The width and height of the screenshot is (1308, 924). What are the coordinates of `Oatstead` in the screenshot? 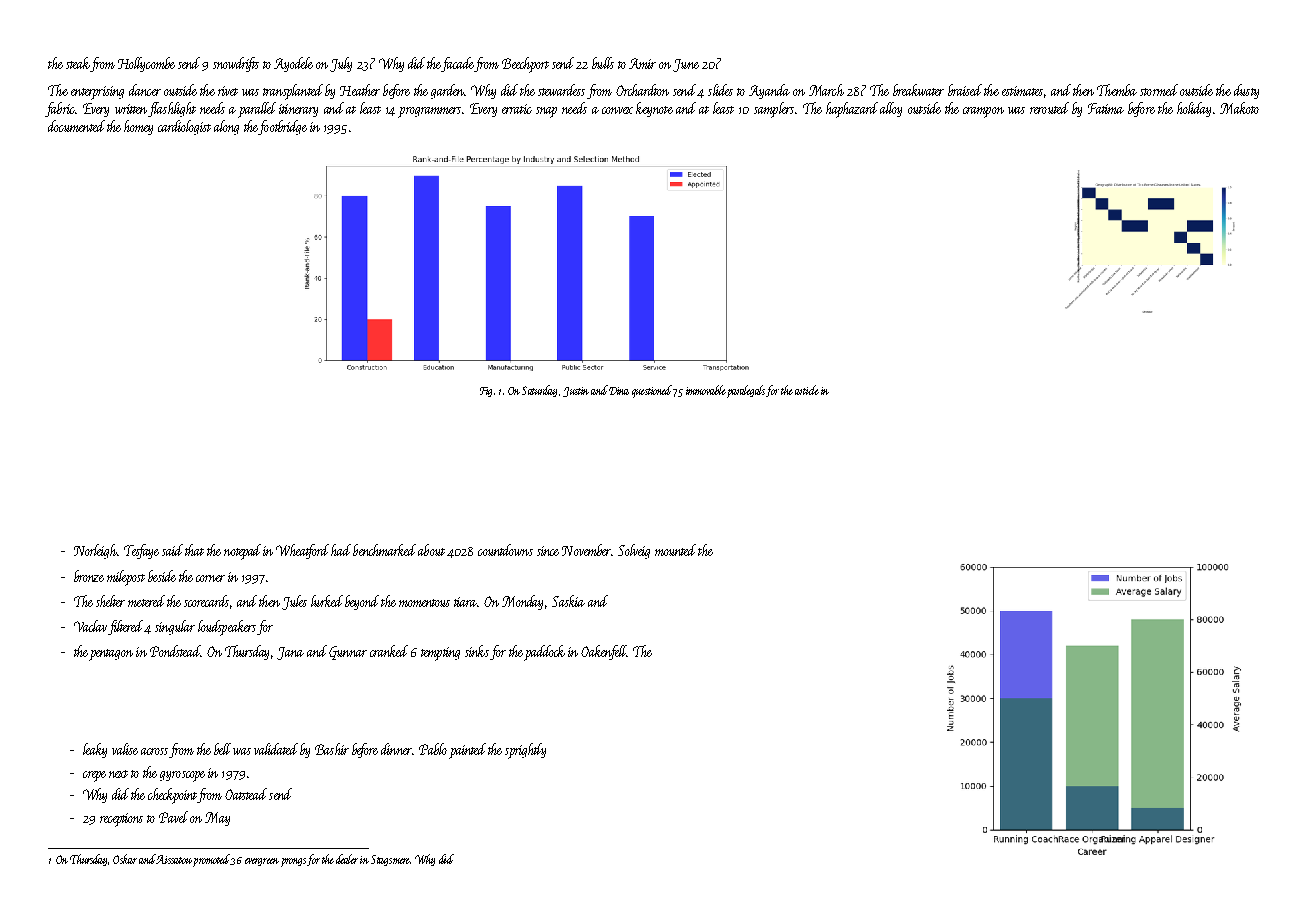 It's located at (246, 794).
